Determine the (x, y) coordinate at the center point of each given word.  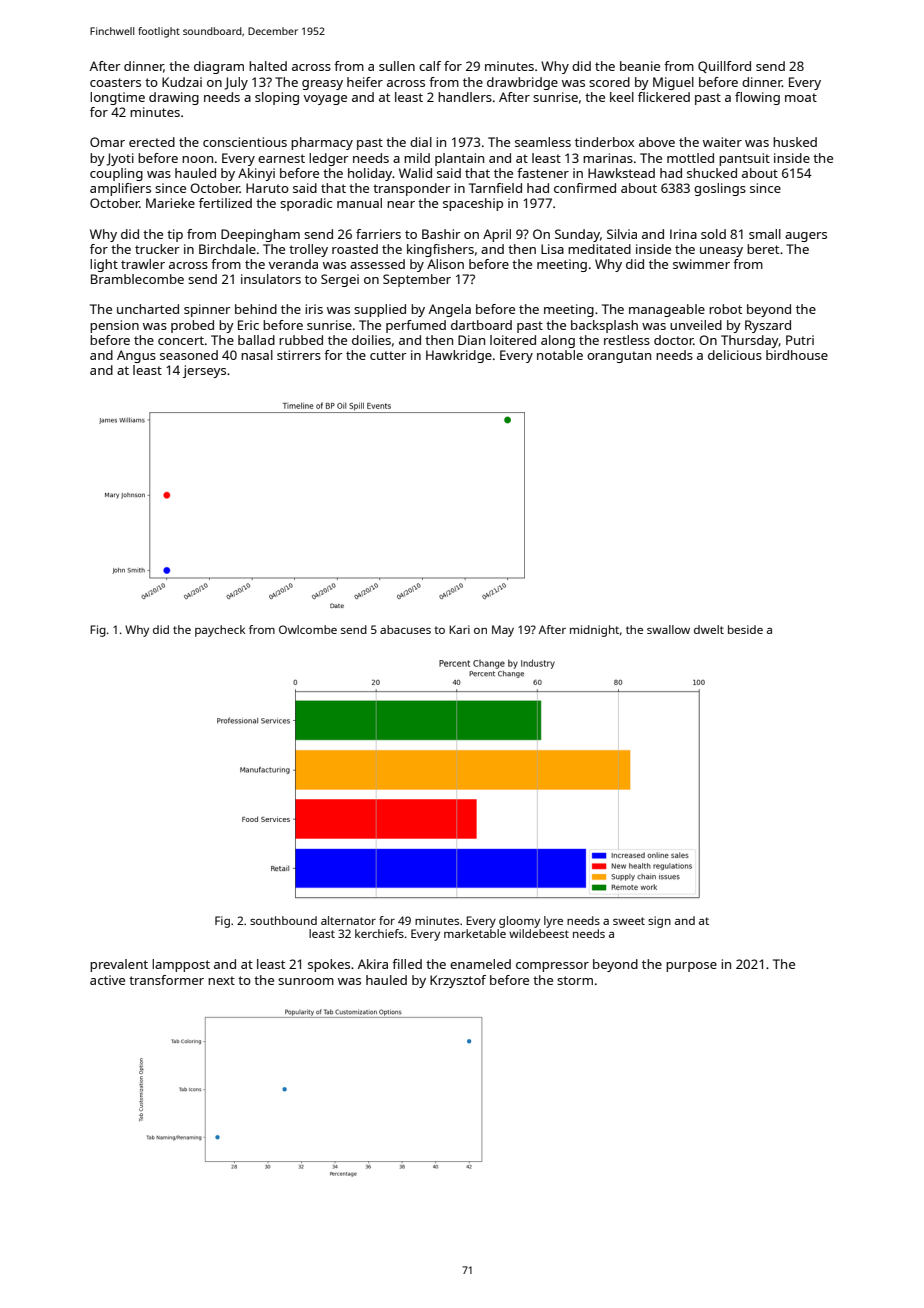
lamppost (181, 965)
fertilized (225, 203)
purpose (691, 967)
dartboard (481, 325)
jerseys (204, 371)
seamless (543, 142)
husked (795, 142)
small (765, 234)
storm (575, 980)
